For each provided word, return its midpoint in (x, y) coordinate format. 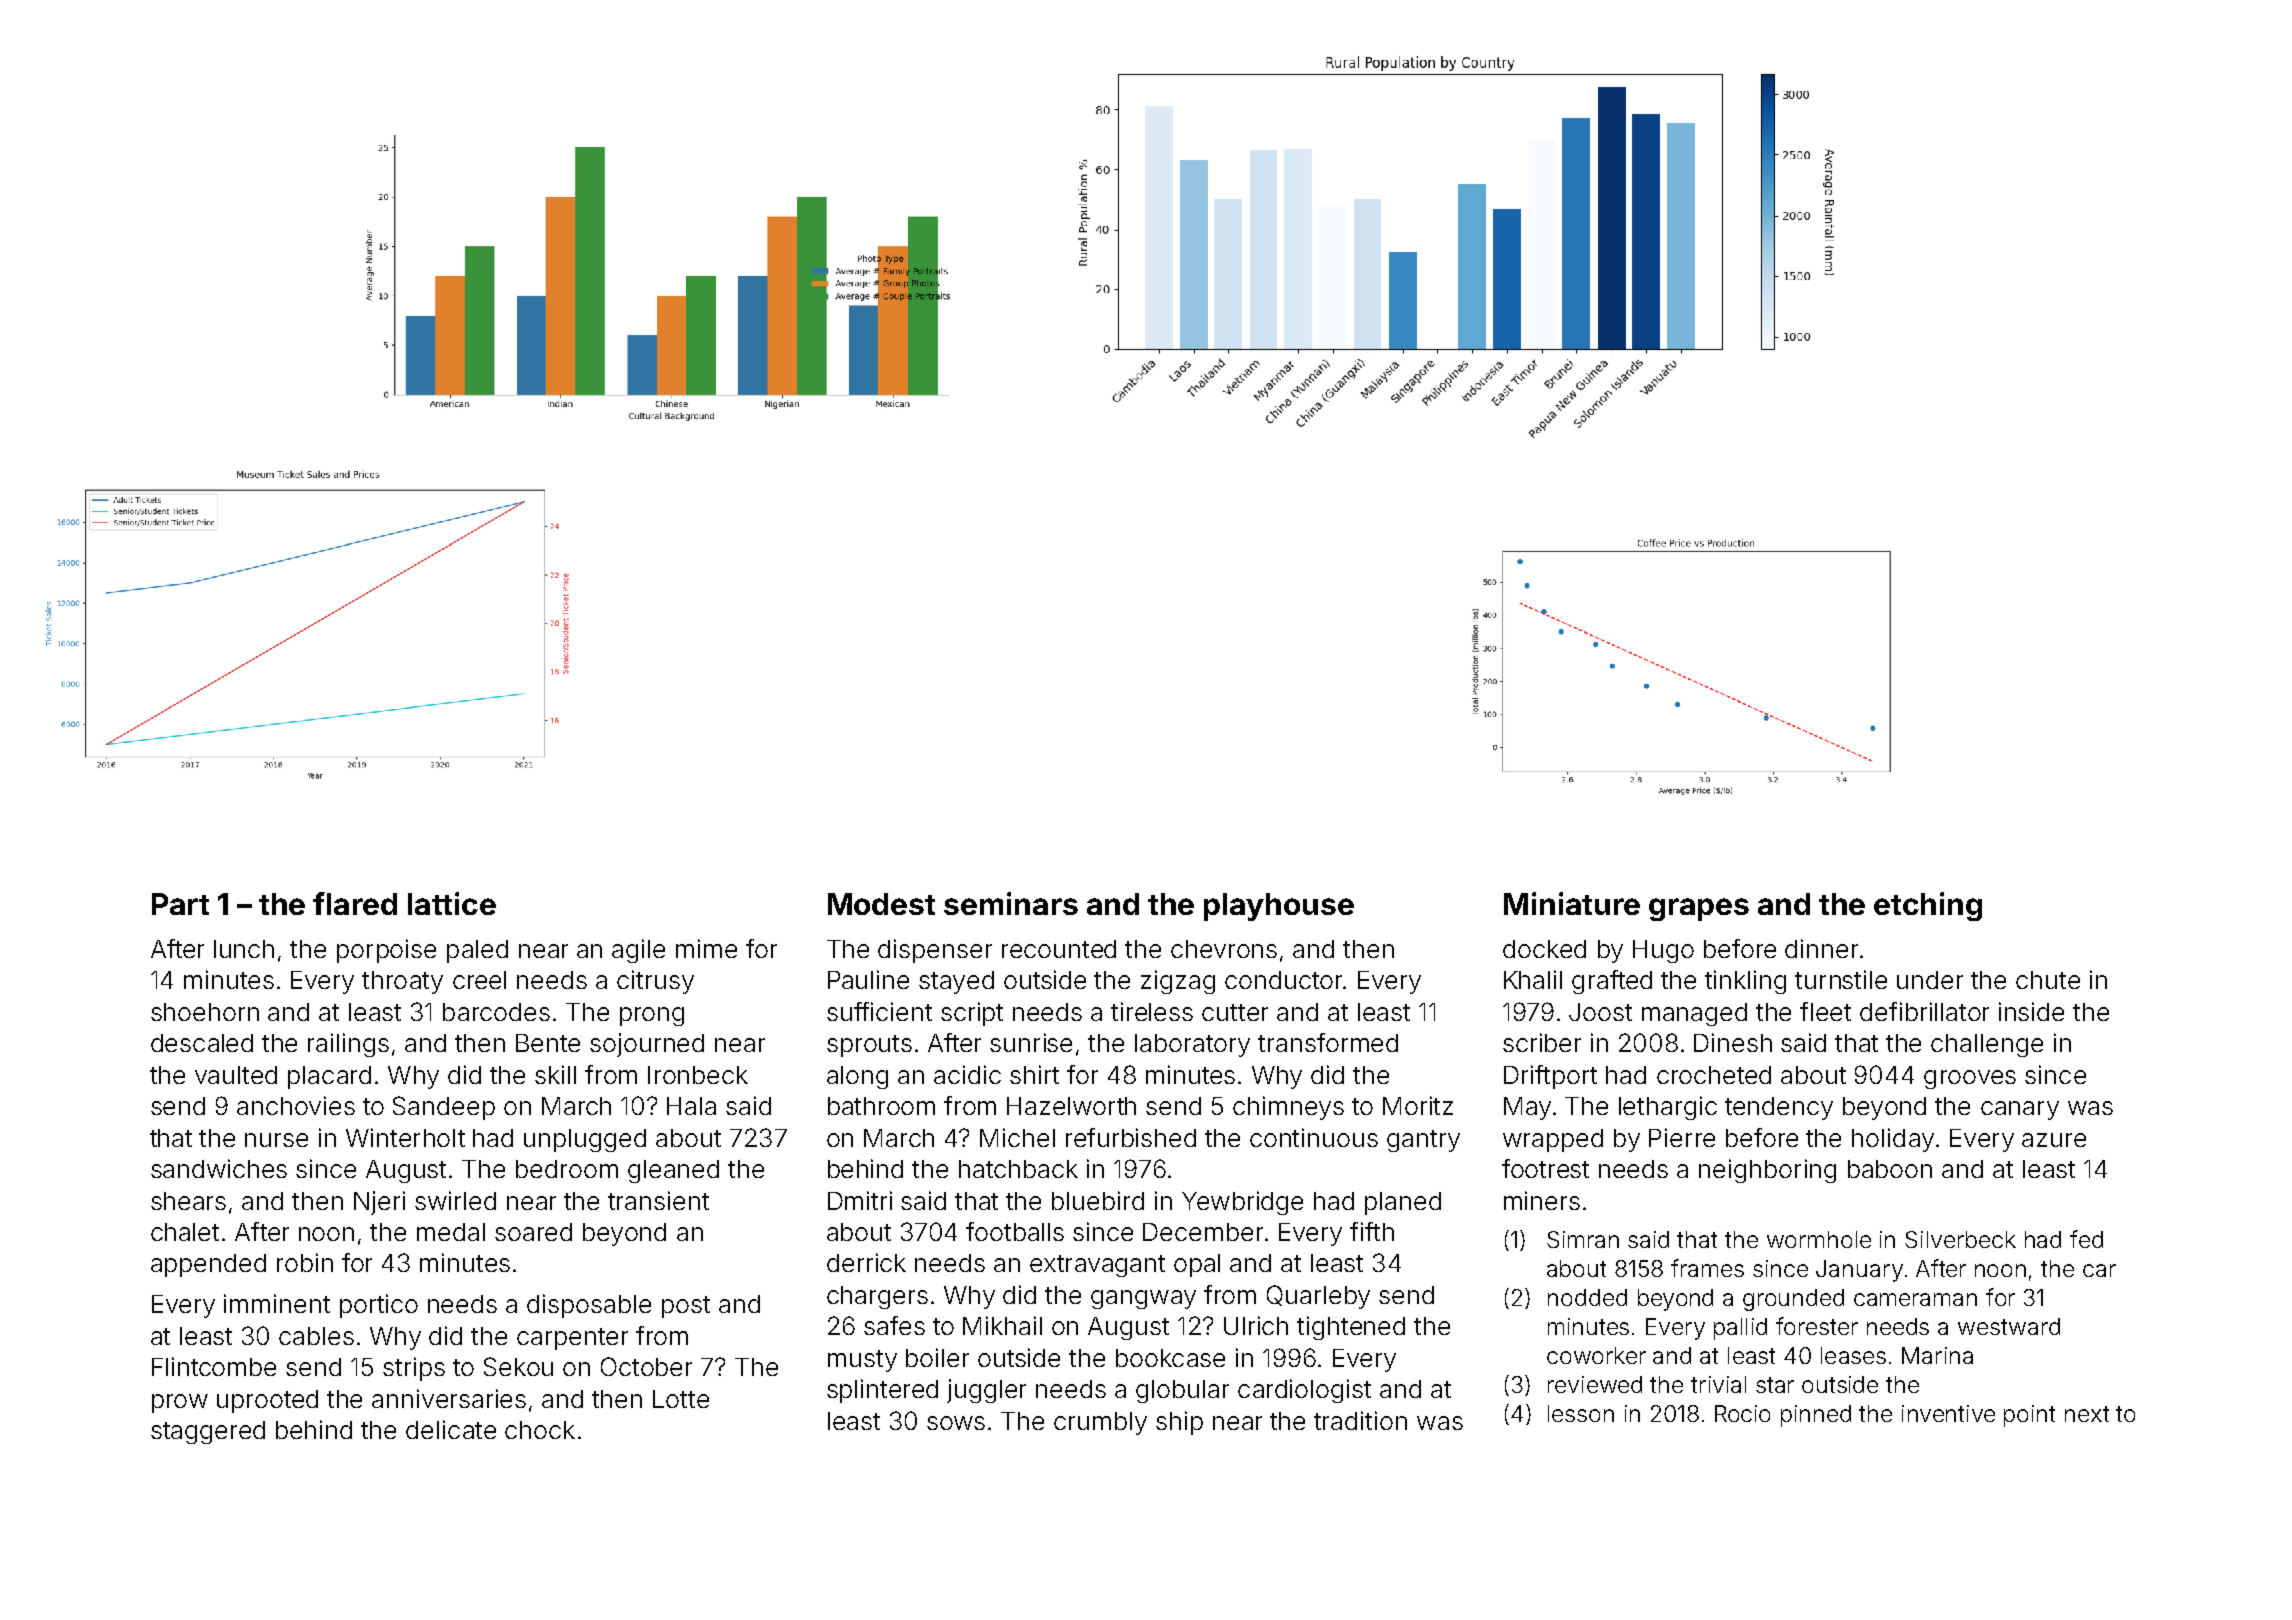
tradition (1360, 1420)
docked (1544, 949)
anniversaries (449, 1398)
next (2087, 1414)
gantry (1423, 1141)
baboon (1890, 1169)
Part (180, 904)
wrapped (1553, 1140)
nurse (276, 1140)
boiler (937, 1357)
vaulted (236, 1075)
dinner (1821, 948)
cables (316, 1336)
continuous (1314, 1137)
